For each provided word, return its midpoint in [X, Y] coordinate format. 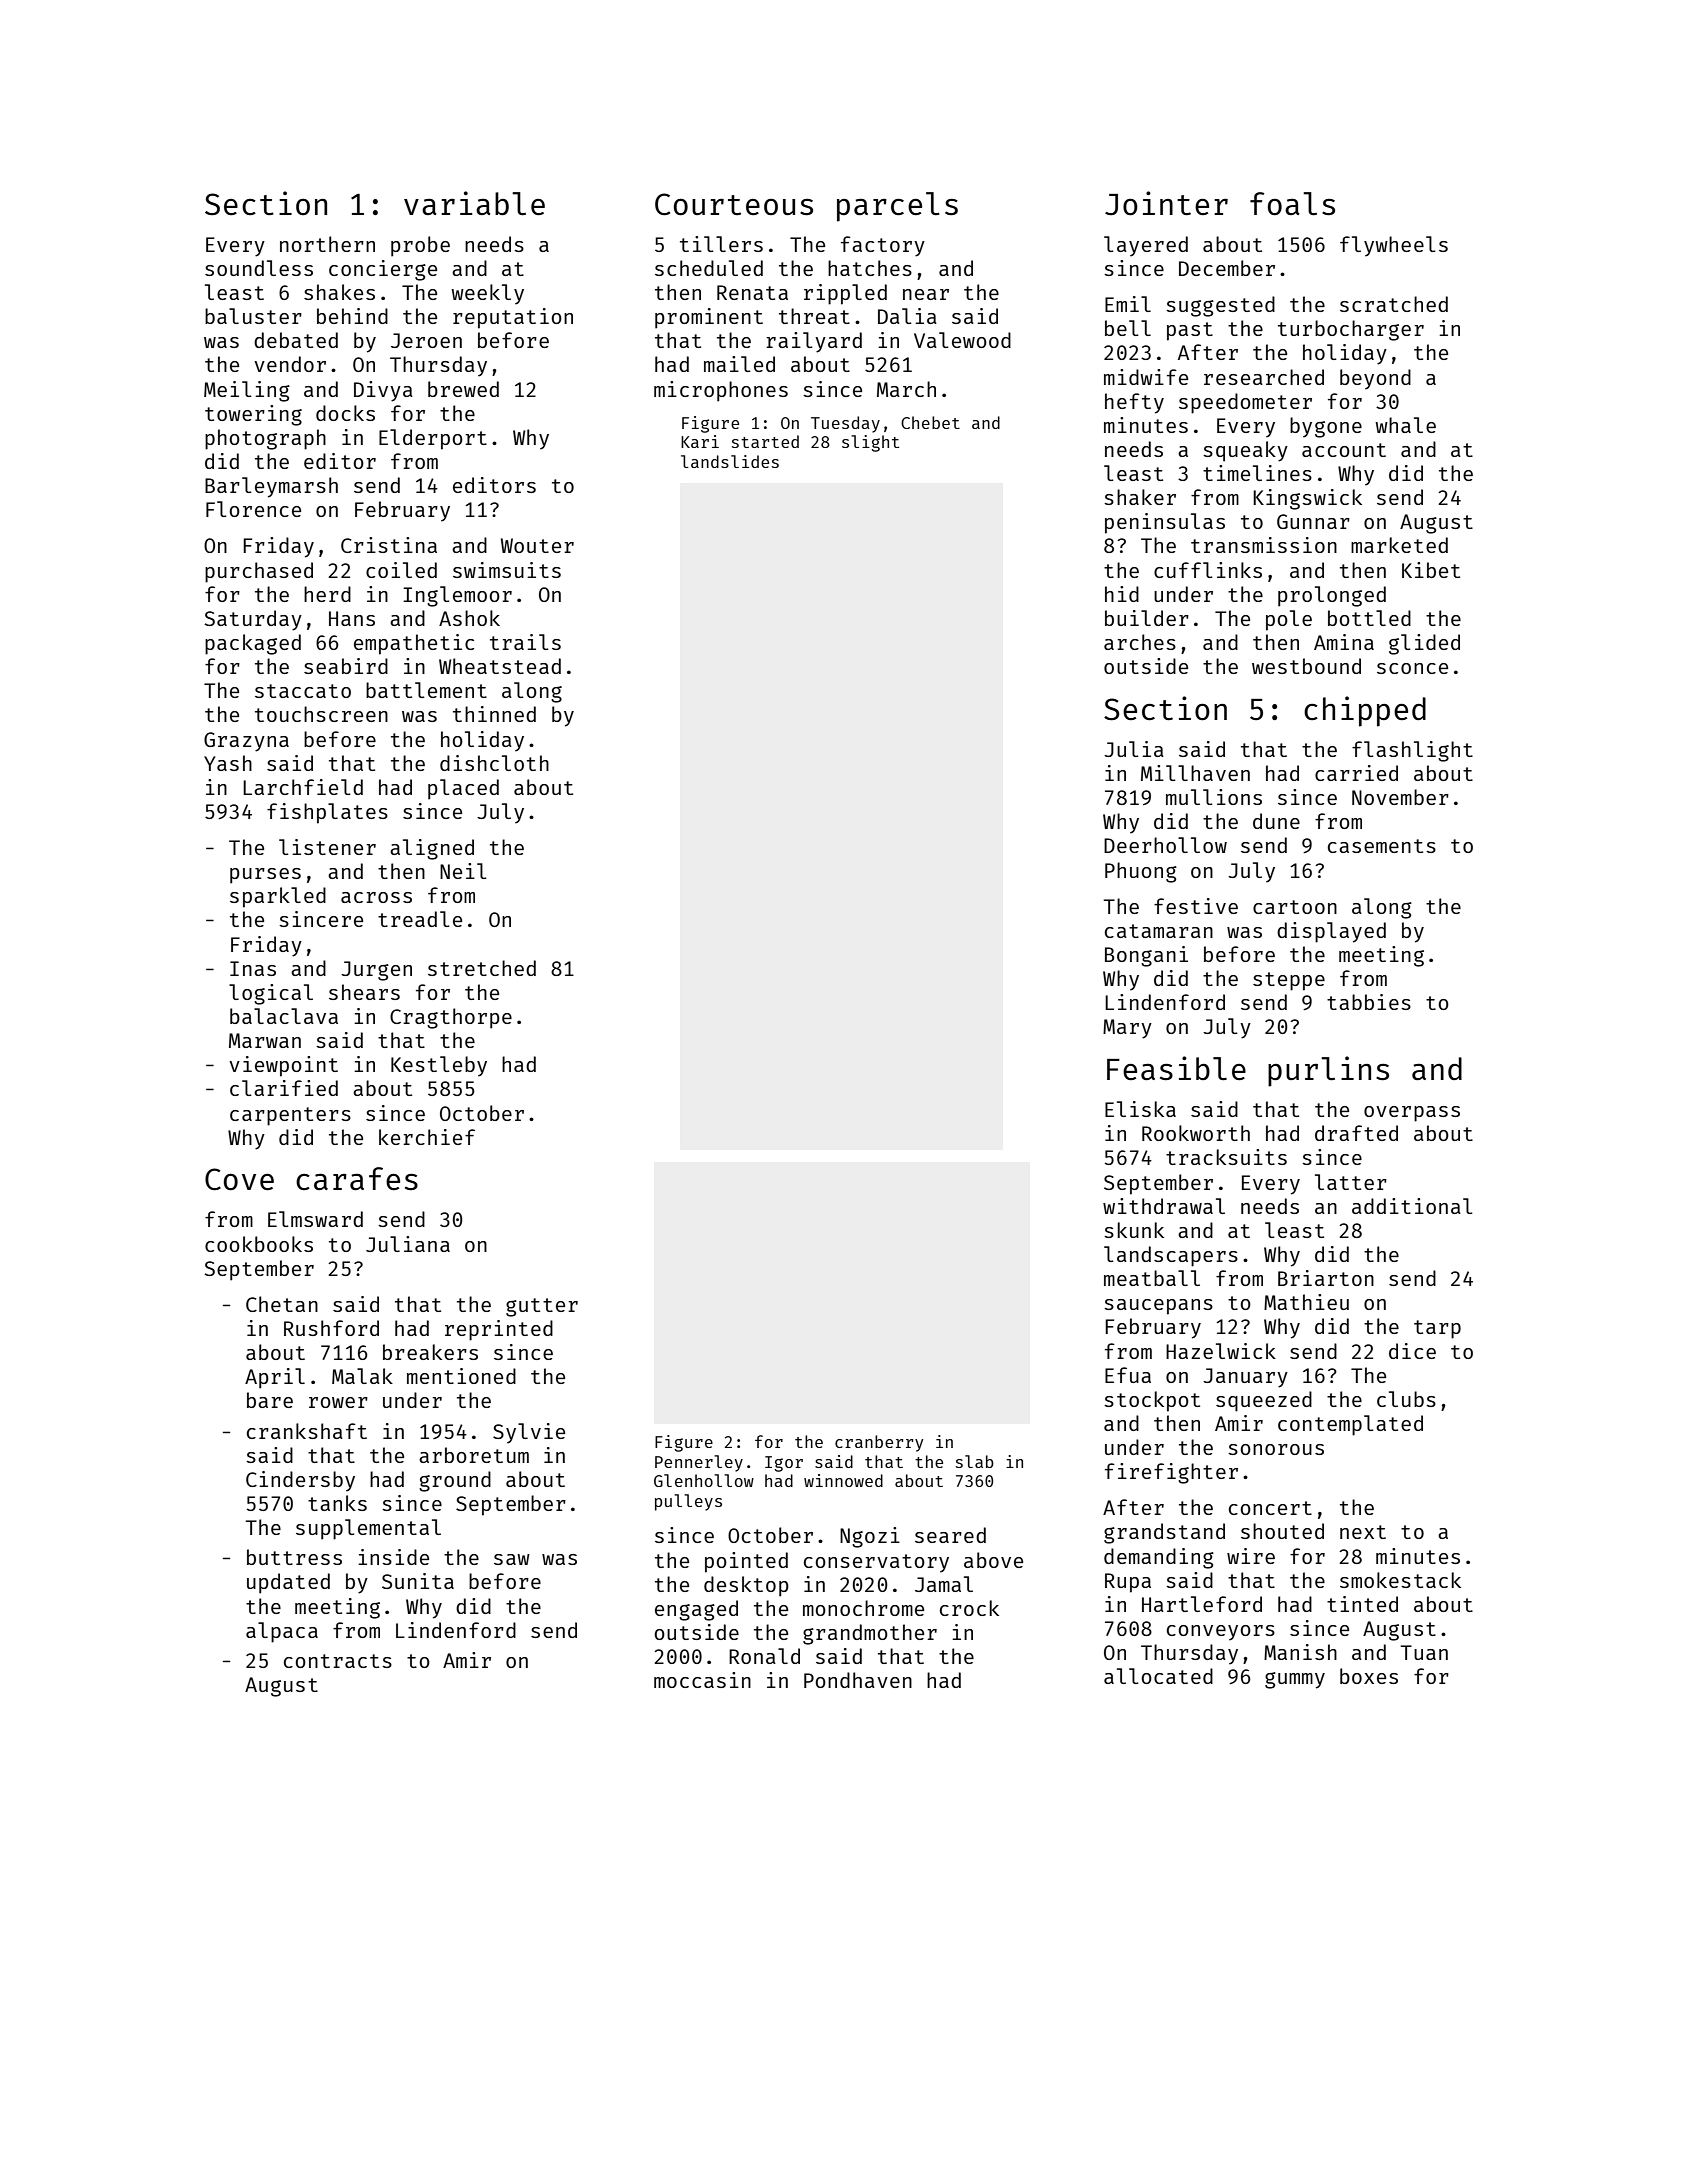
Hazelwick [1221, 1351]
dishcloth [494, 763]
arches [1140, 642]
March [906, 389]
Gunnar [1313, 521]
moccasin [702, 1680]
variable [474, 203]
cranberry [879, 1443]
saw [512, 1559]
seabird [346, 666]
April [275, 1378]
